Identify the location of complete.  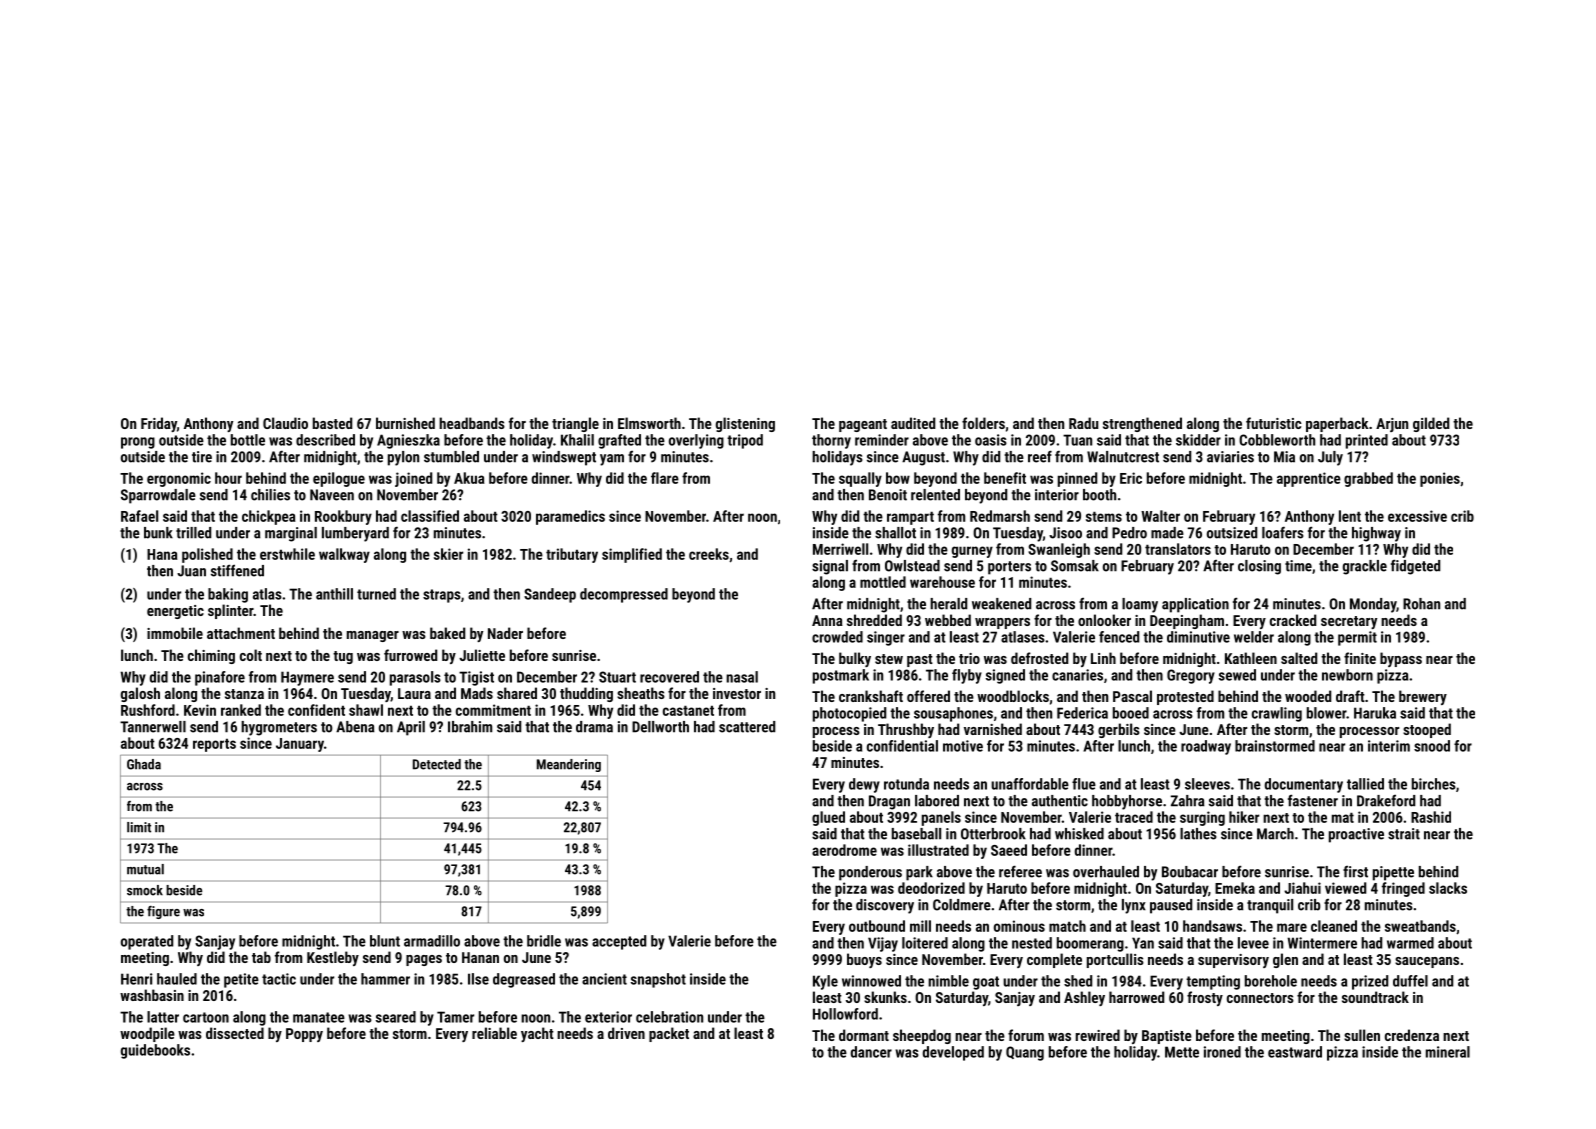
(1054, 960).
